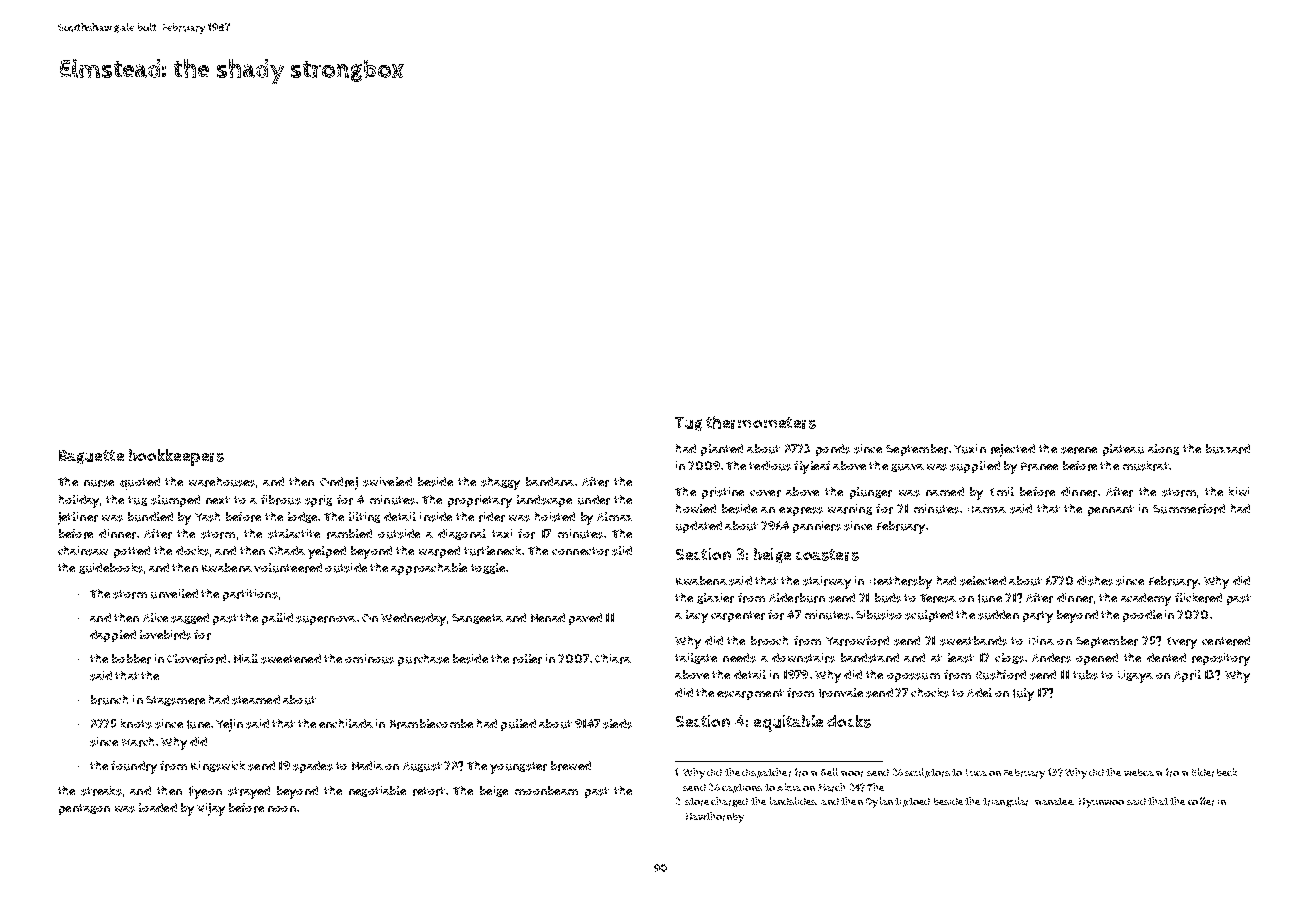 This screenshot has width=1308, height=924. What do you see at coordinates (1001, 675) in the screenshot?
I see `Rushford` at bounding box center [1001, 675].
